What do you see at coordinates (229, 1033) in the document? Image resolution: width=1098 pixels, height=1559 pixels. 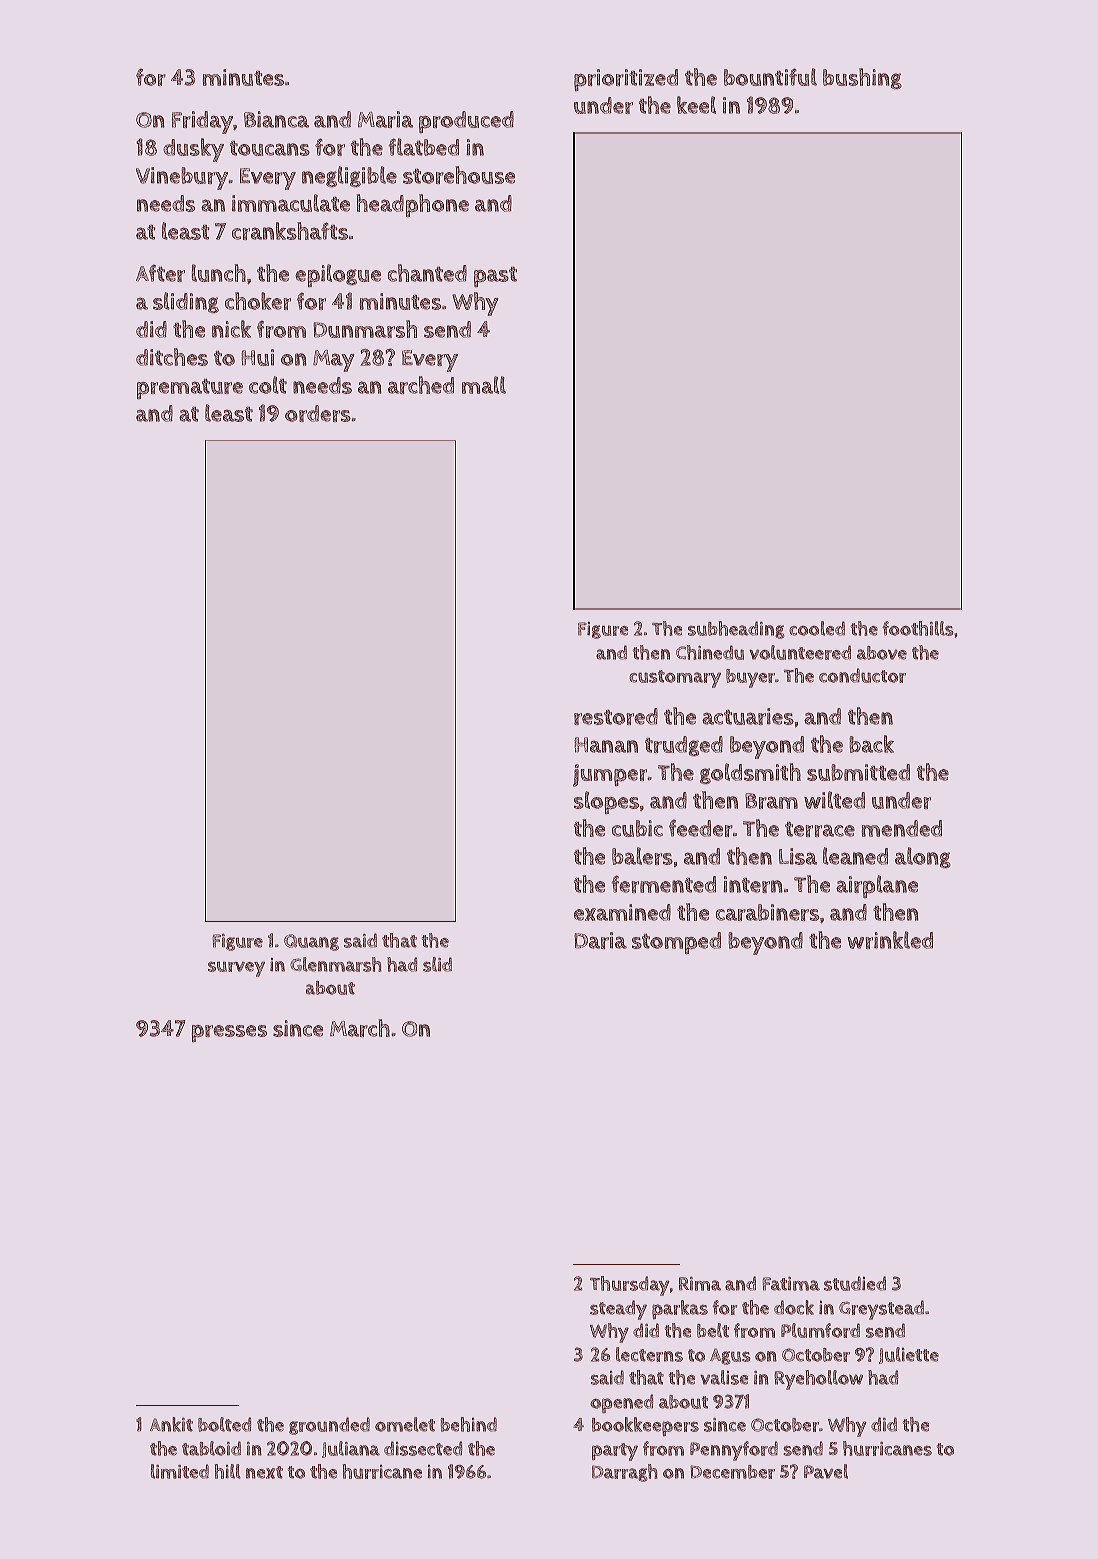 I see `presses` at bounding box center [229, 1033].
